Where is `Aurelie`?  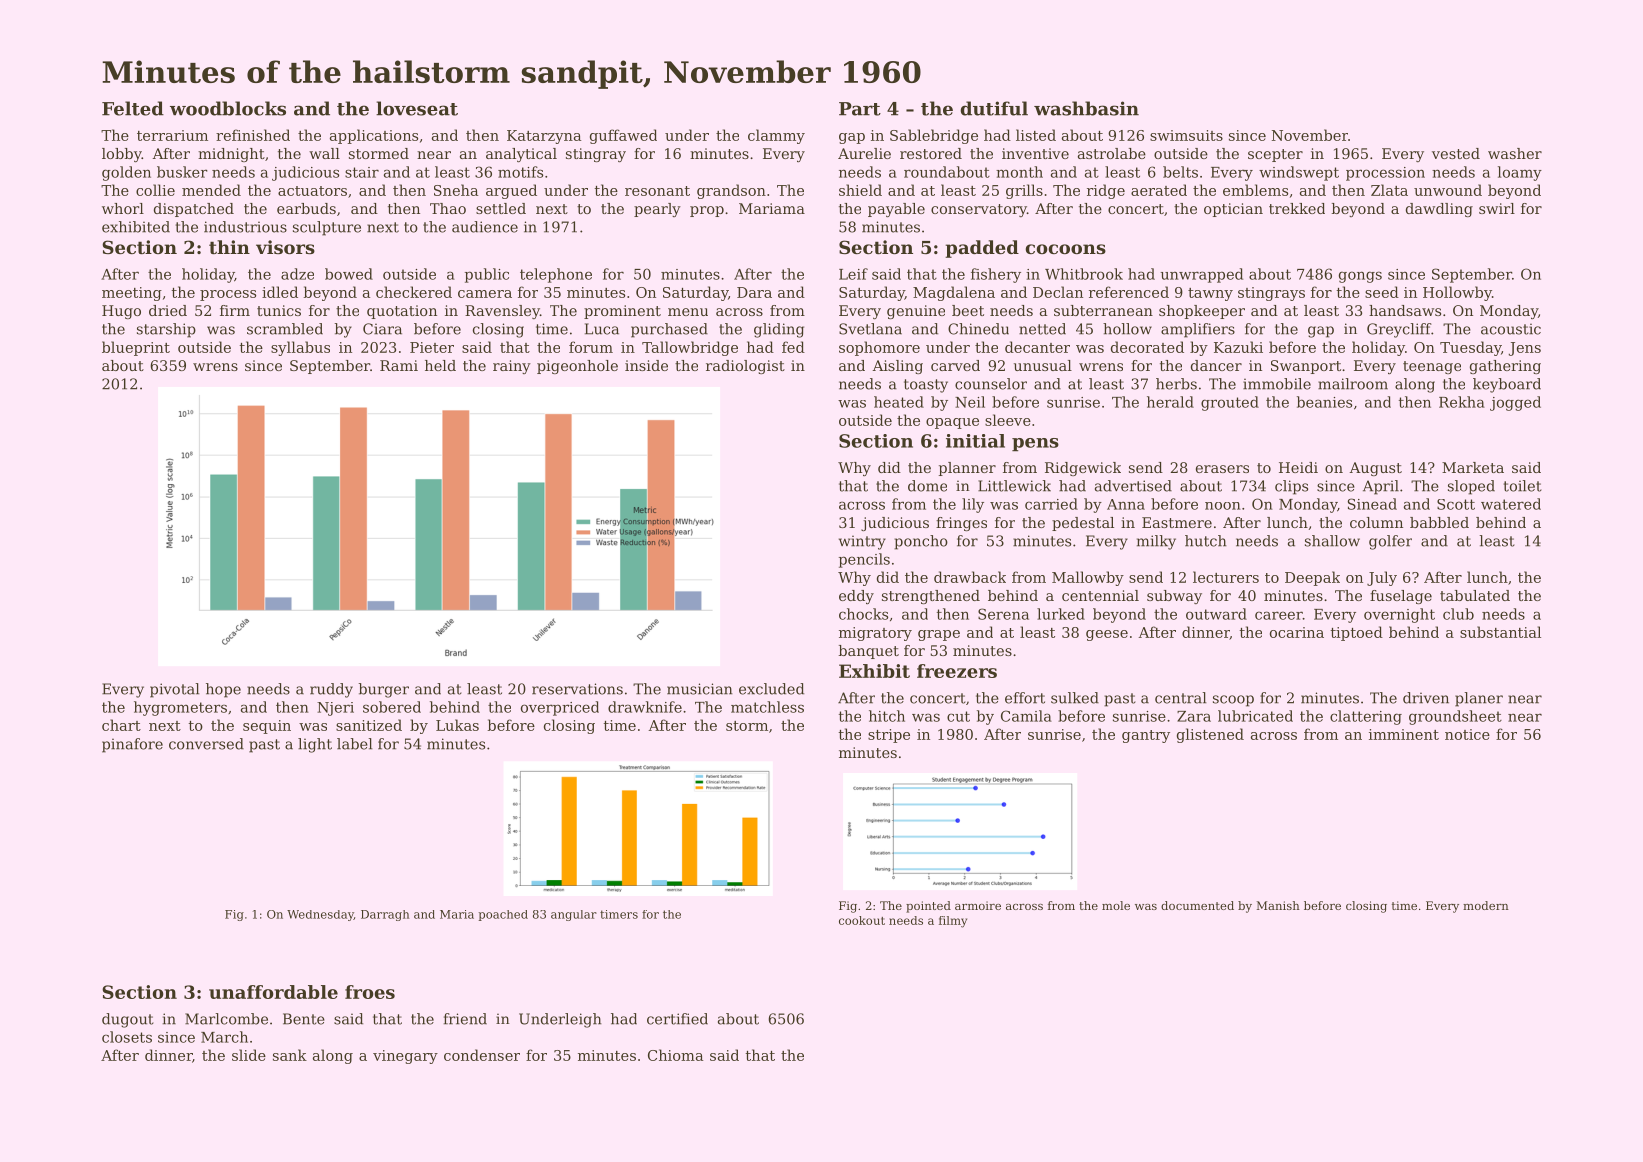 Aurelie is located at coordinates (864, 153).
